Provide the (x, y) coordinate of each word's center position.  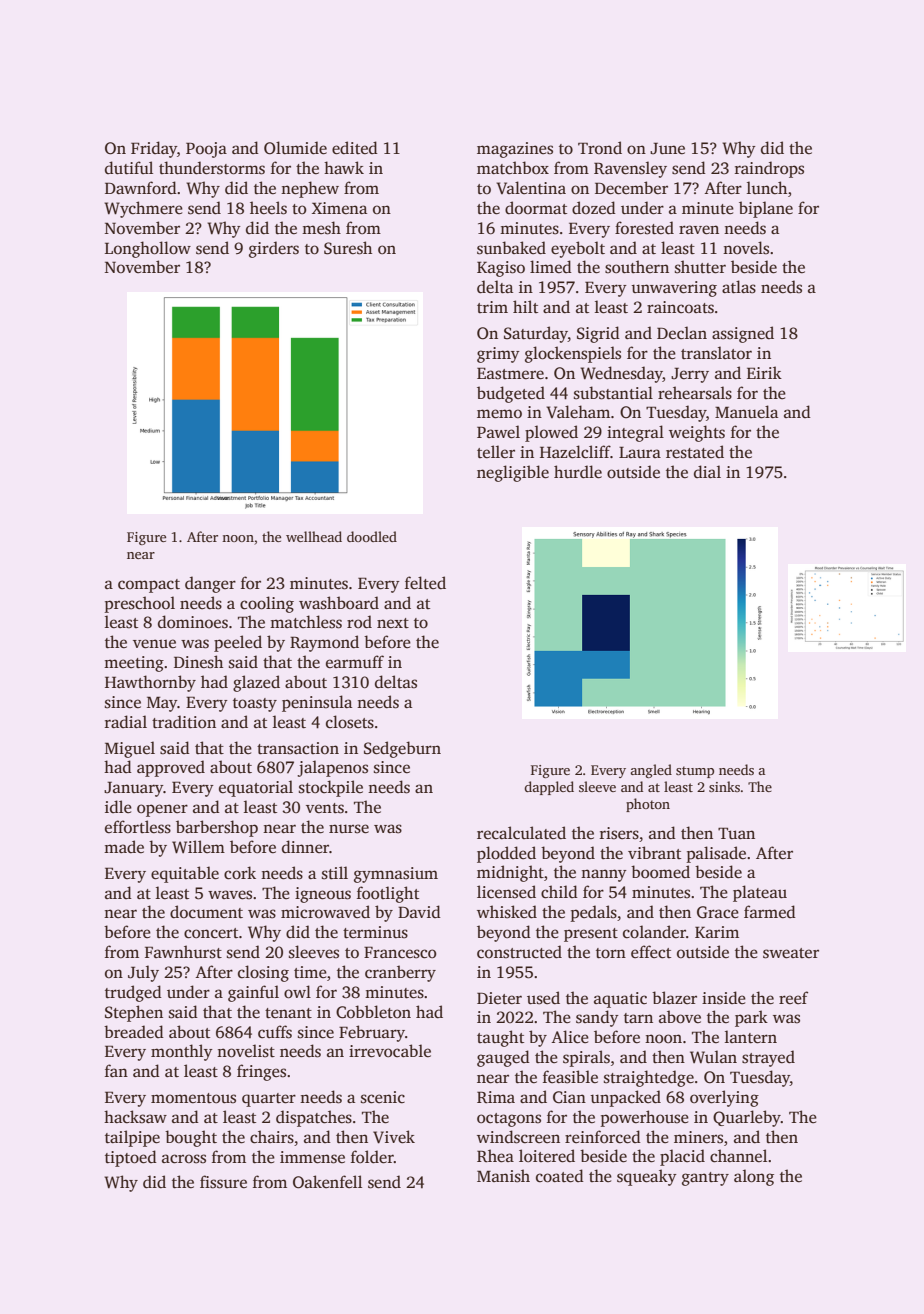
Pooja (206, 150)
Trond (600, 147)
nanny (604, 875)
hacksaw (135, 1117)
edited (355, 148)
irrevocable (390, 1051)
